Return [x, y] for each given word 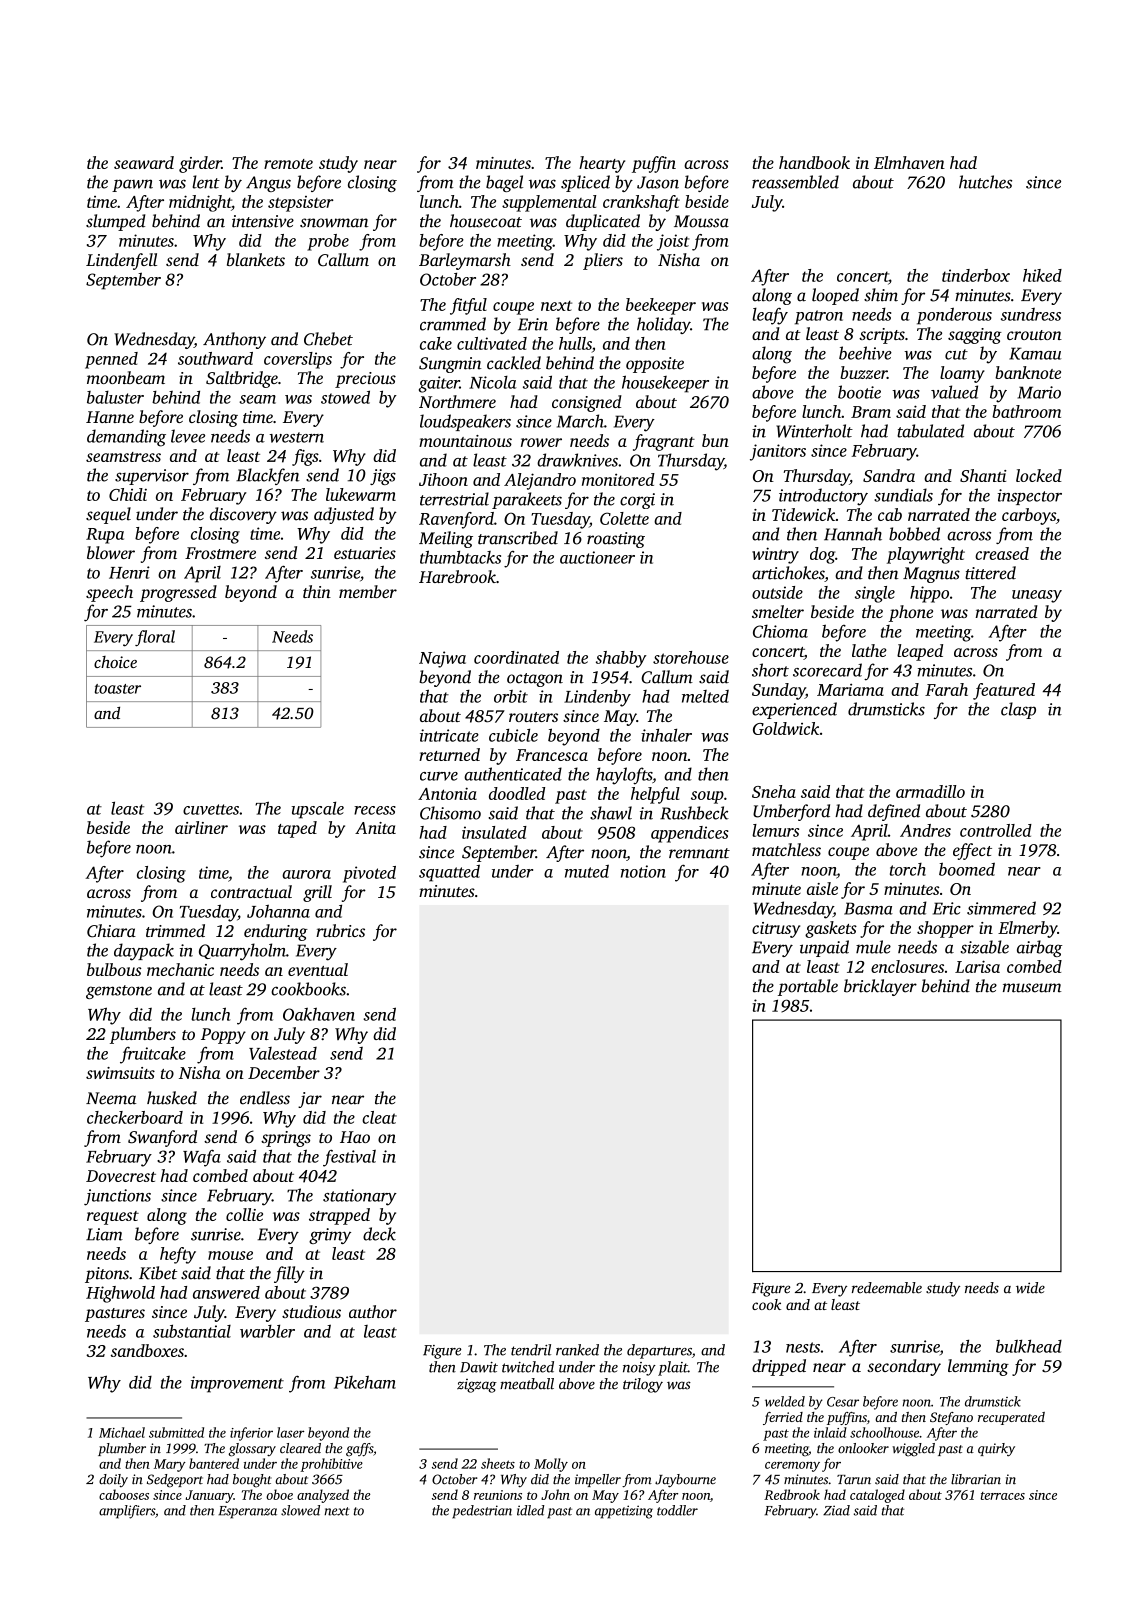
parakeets [527, 500]
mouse [230, 1255]
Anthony [234, 340]
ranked [577, 1350]
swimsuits [120, 1073]
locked [1039, 475]
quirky [996, 1450]
